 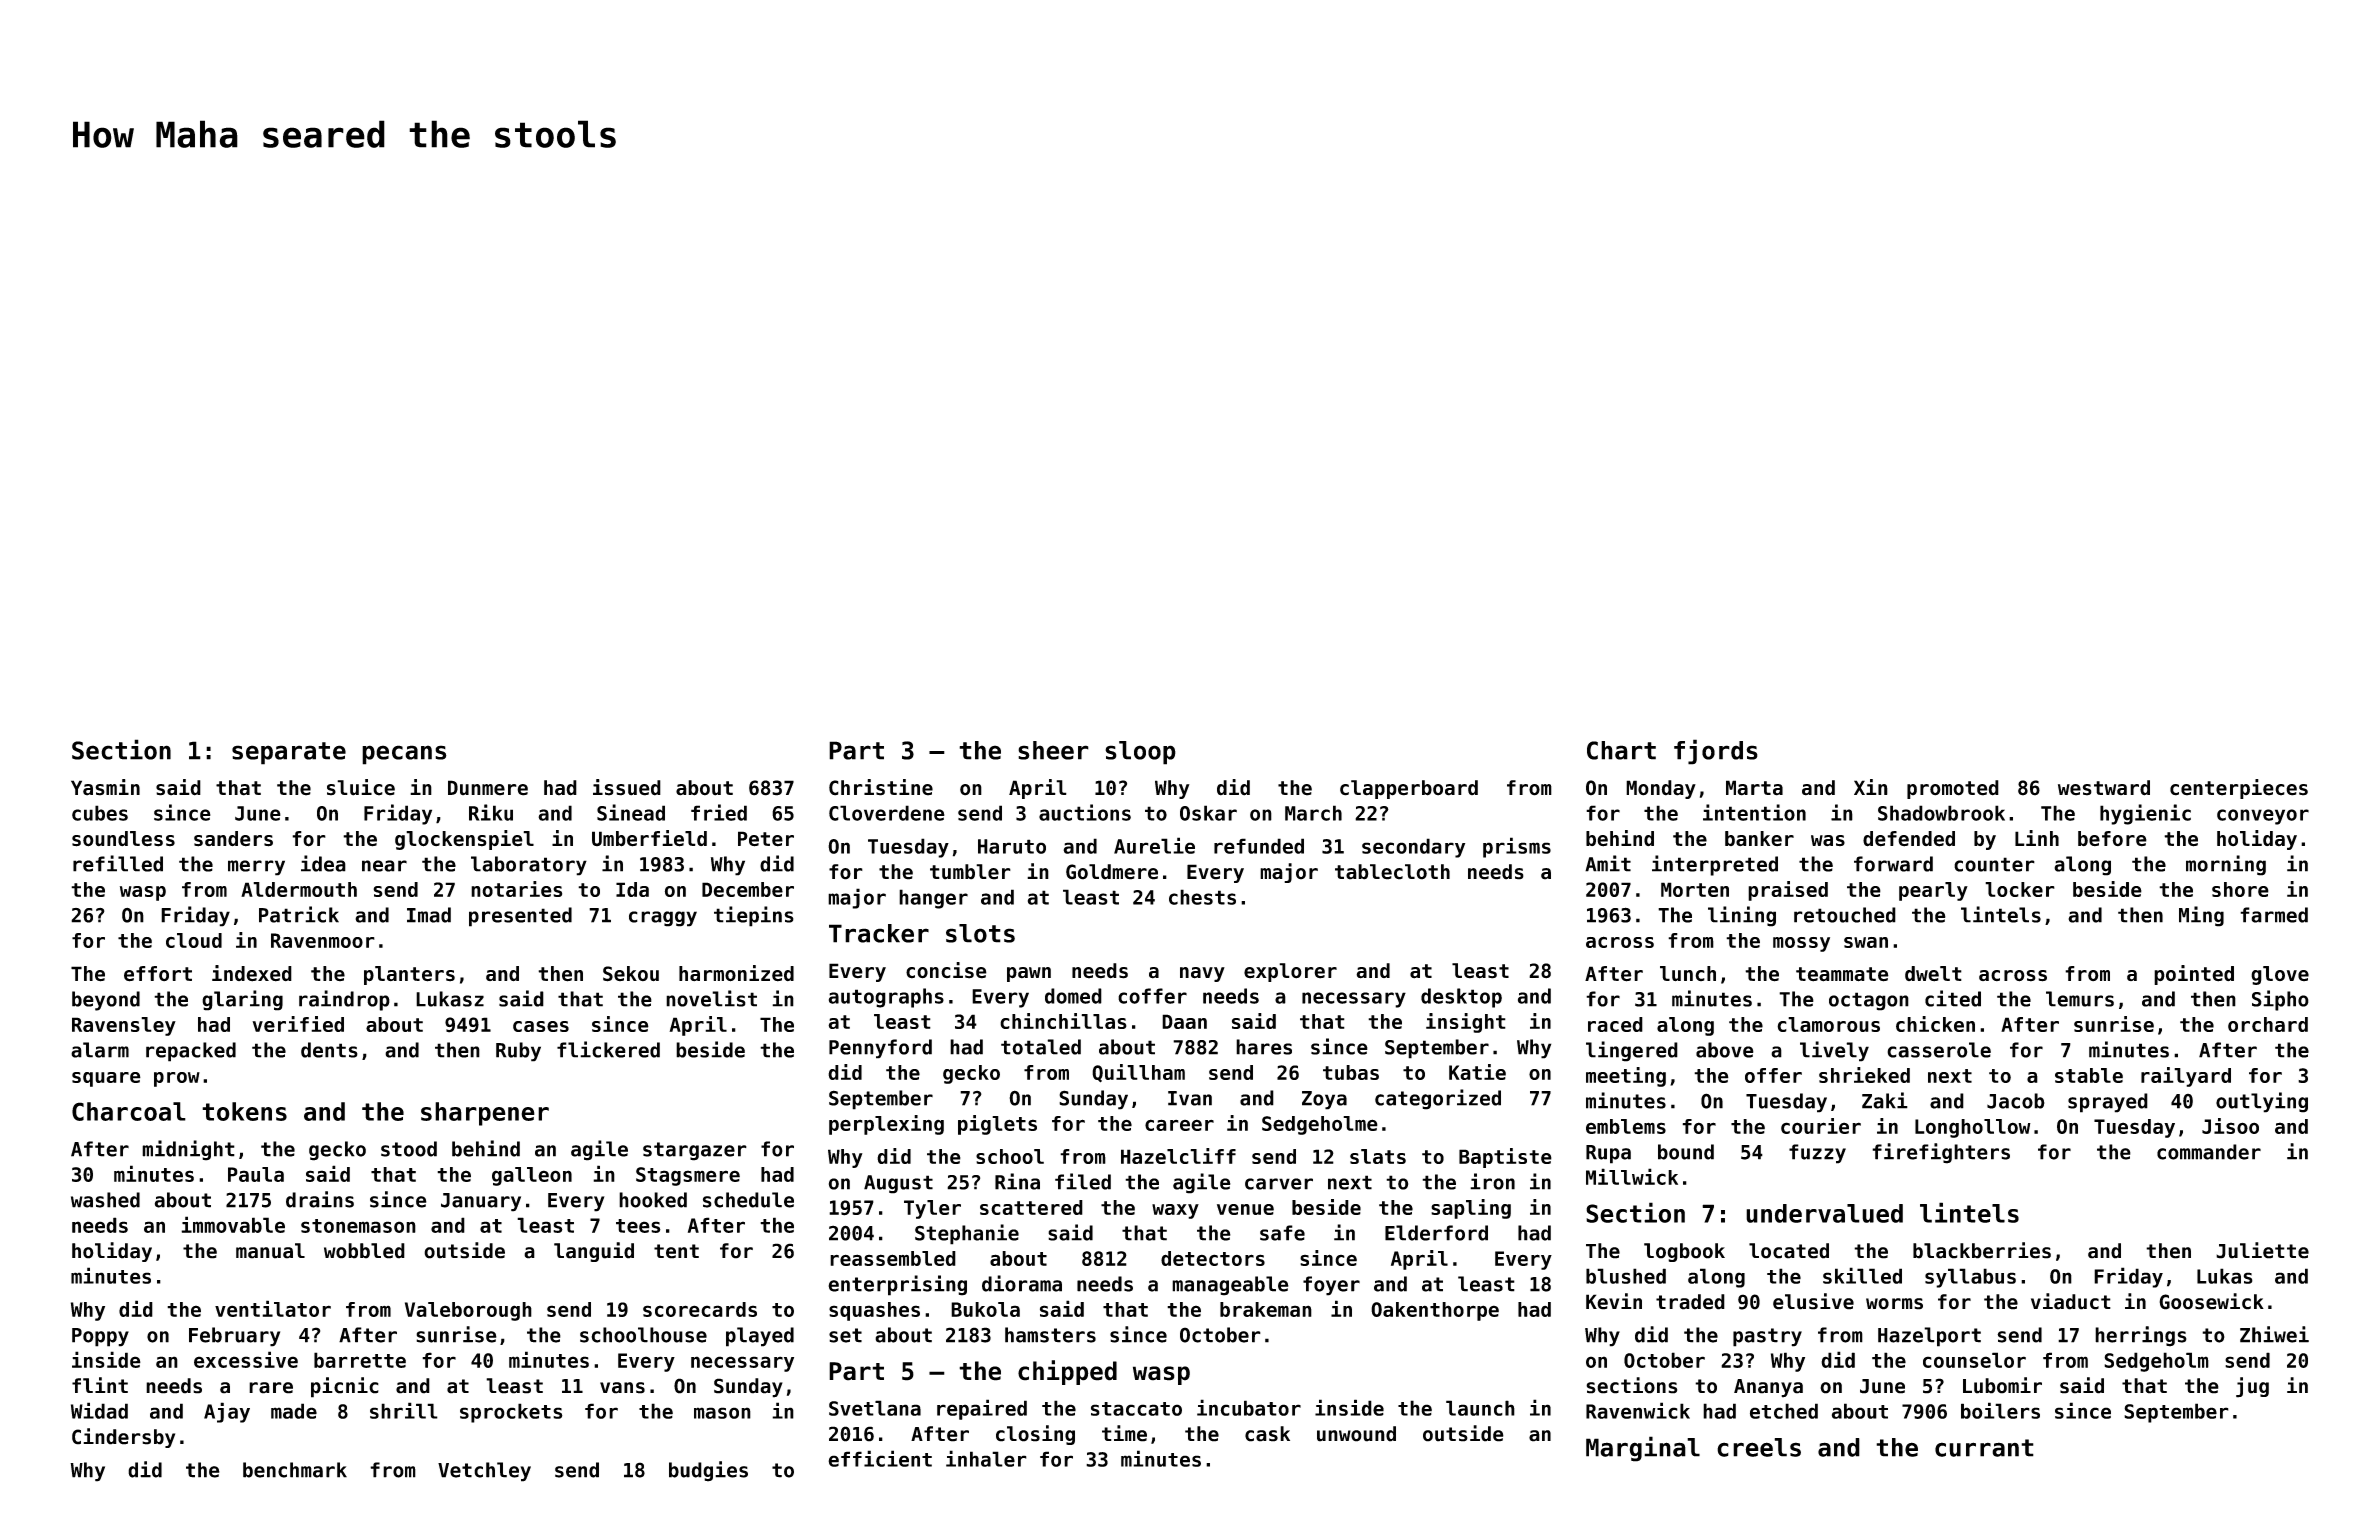 I want to click on Pennyford, so click(x=880, y=1049).
